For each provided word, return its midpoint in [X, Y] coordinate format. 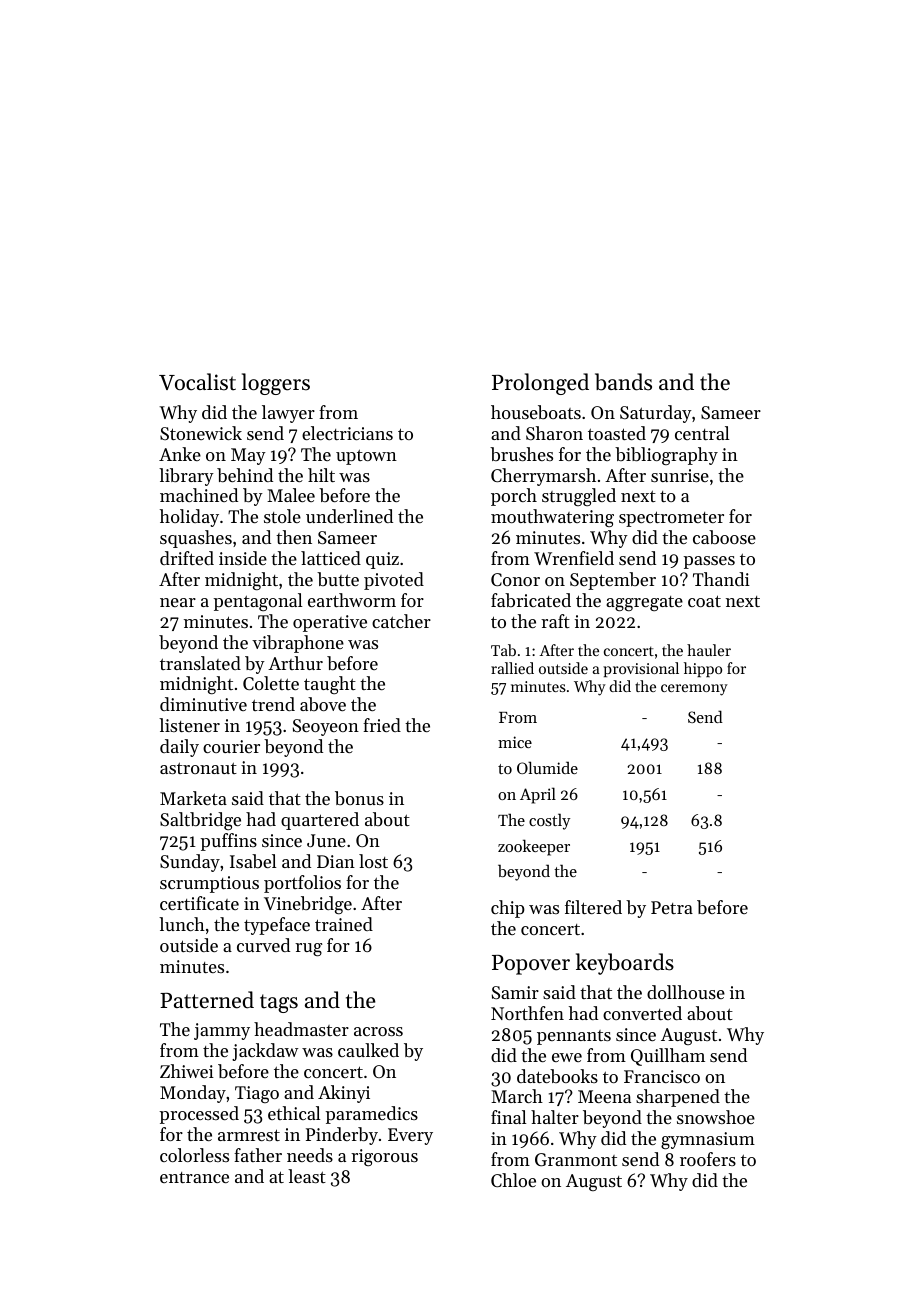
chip [508, 909]
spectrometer [671, 519]
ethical [294, 1113]
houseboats [536, 412]
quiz [382, 560]
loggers [276, 384]
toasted [617, 433]
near [178, 602]
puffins [228, 842]
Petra [672, 907]
